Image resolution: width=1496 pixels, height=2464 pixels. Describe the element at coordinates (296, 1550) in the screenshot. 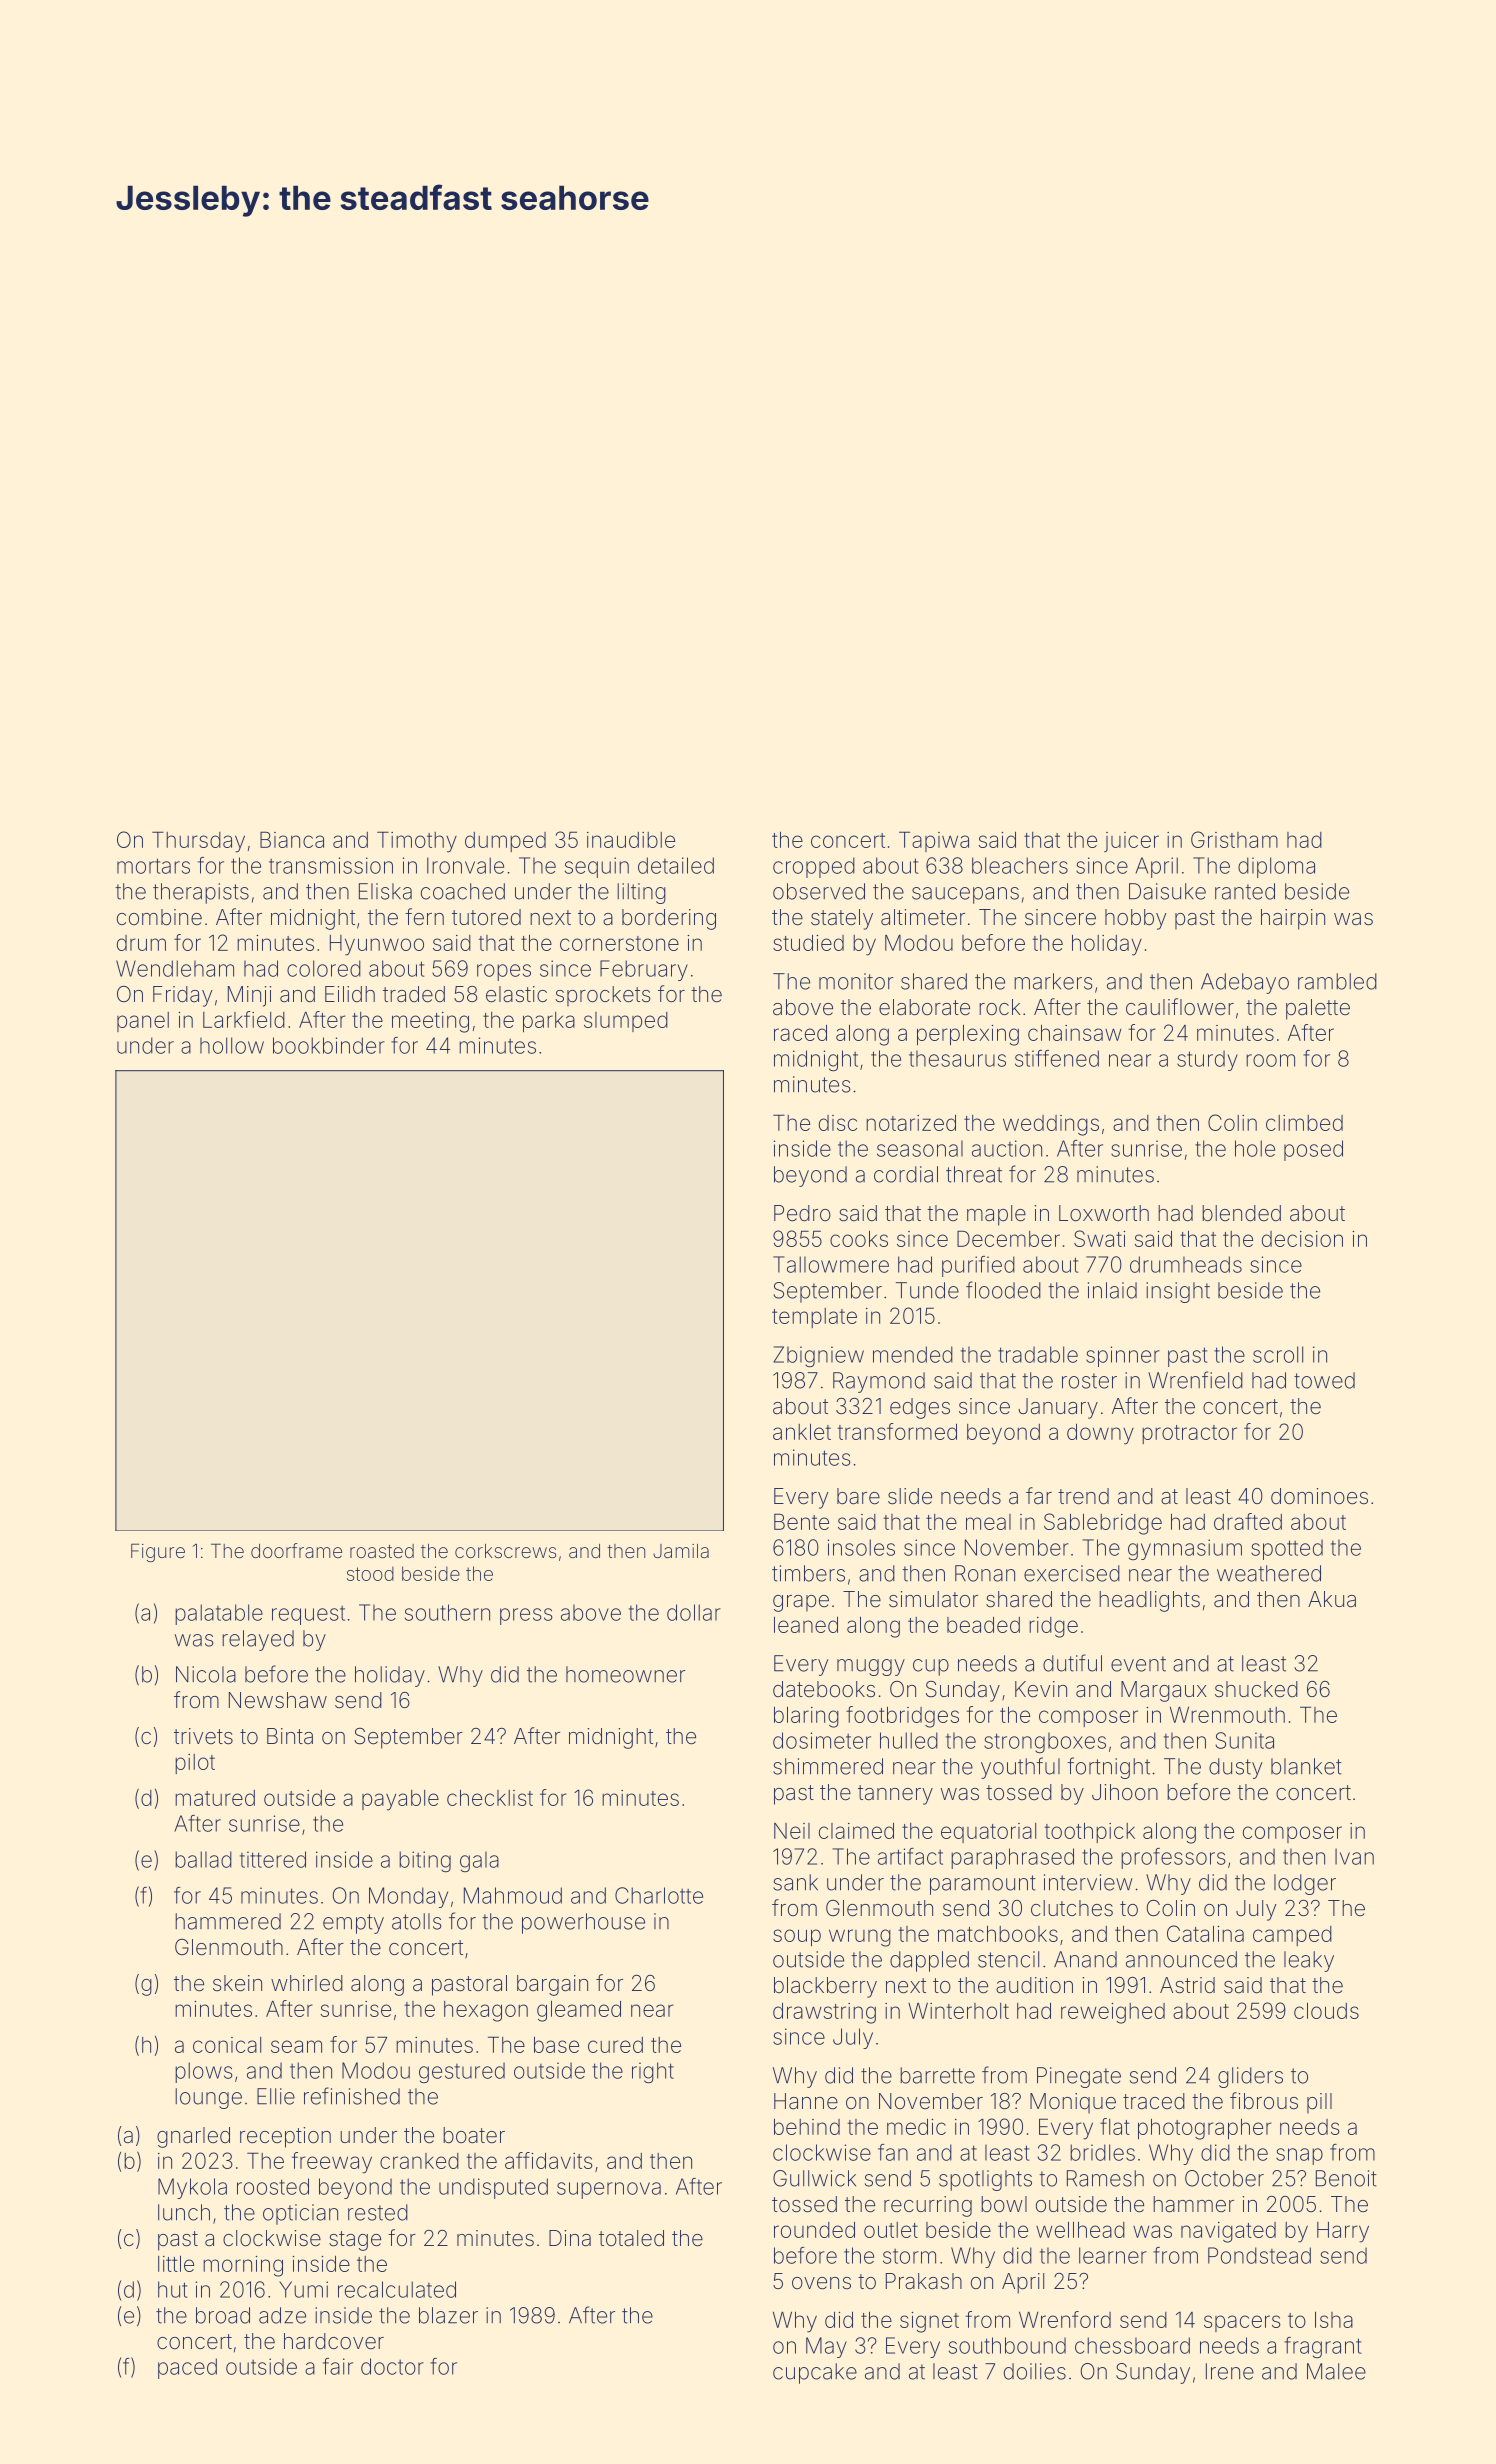

I see `doorframe` at that location.
